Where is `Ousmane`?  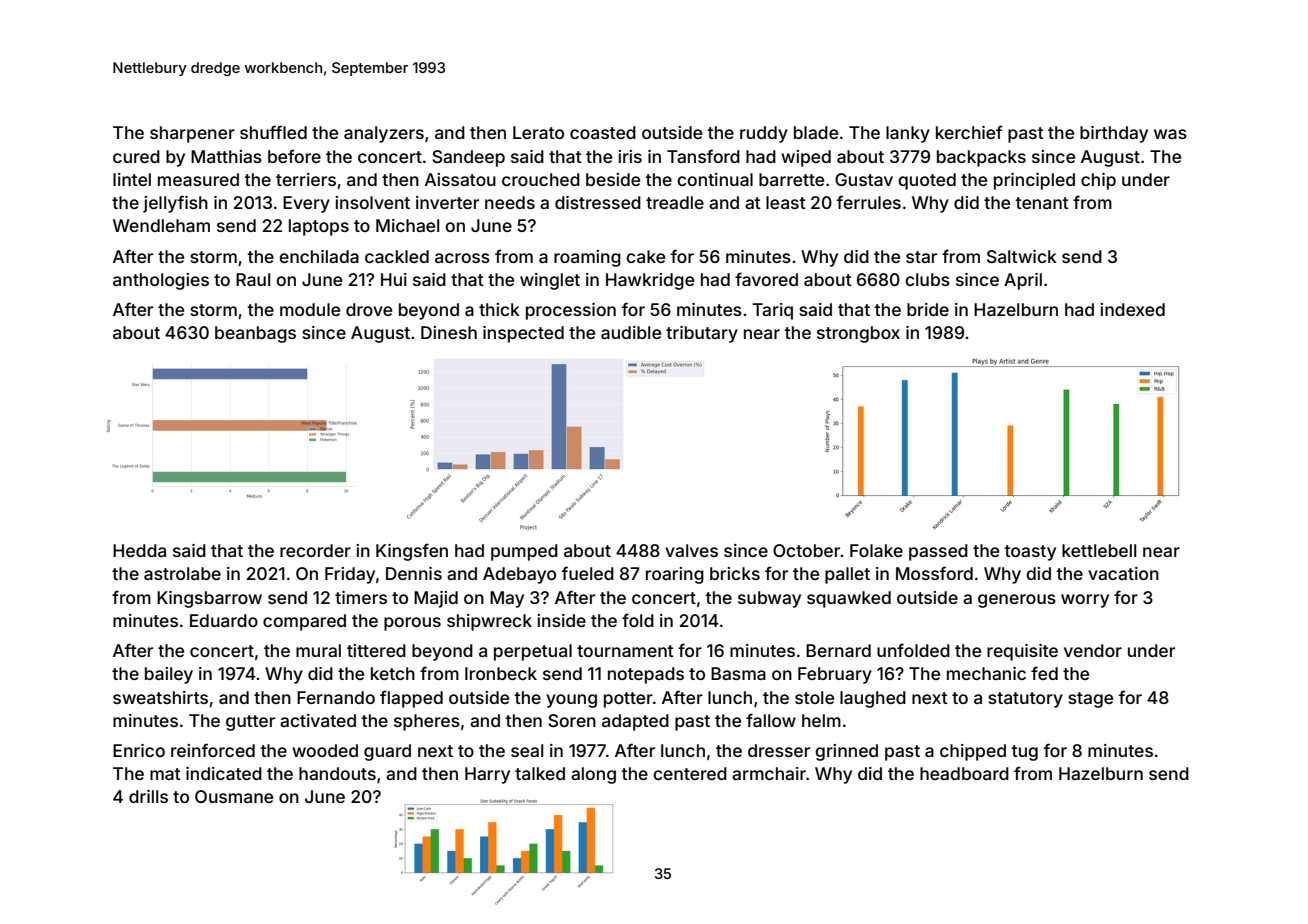
Ousmane is located at coordinates (234, 796).
